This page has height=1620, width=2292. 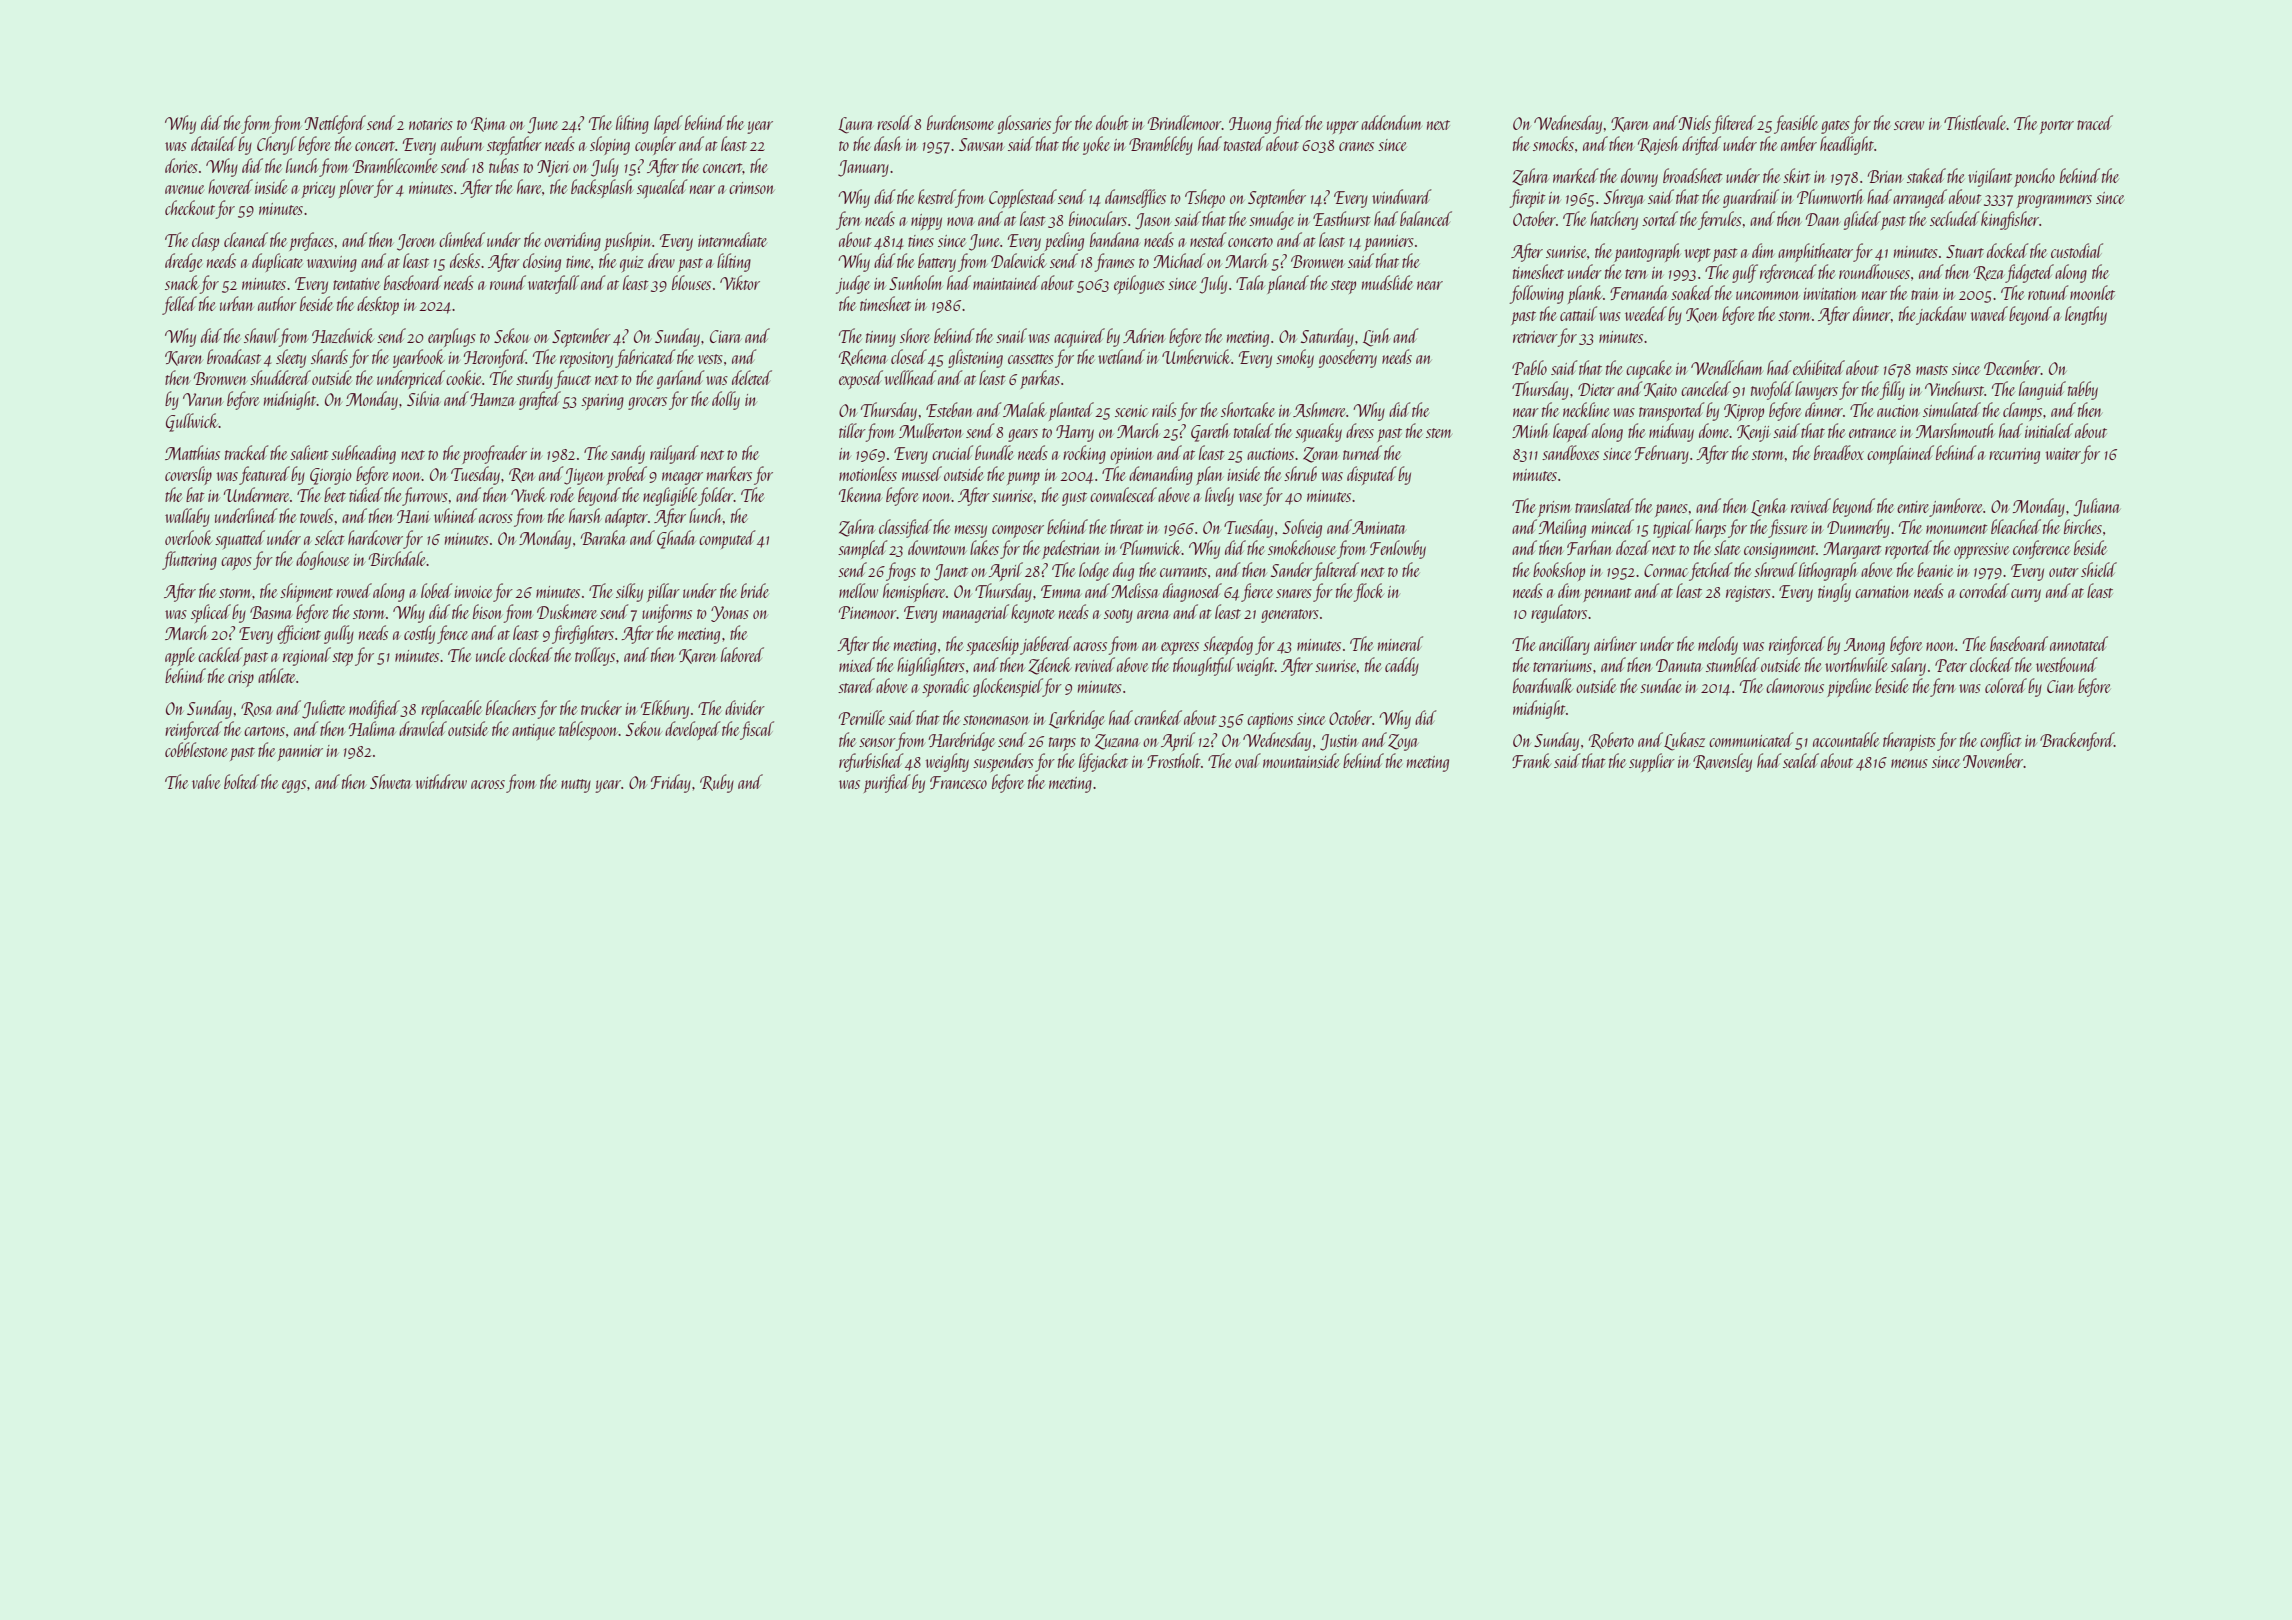 What do you see at coordinates (488, 124) in the page?
I see `Rima` at bounding box center [488, 124].
